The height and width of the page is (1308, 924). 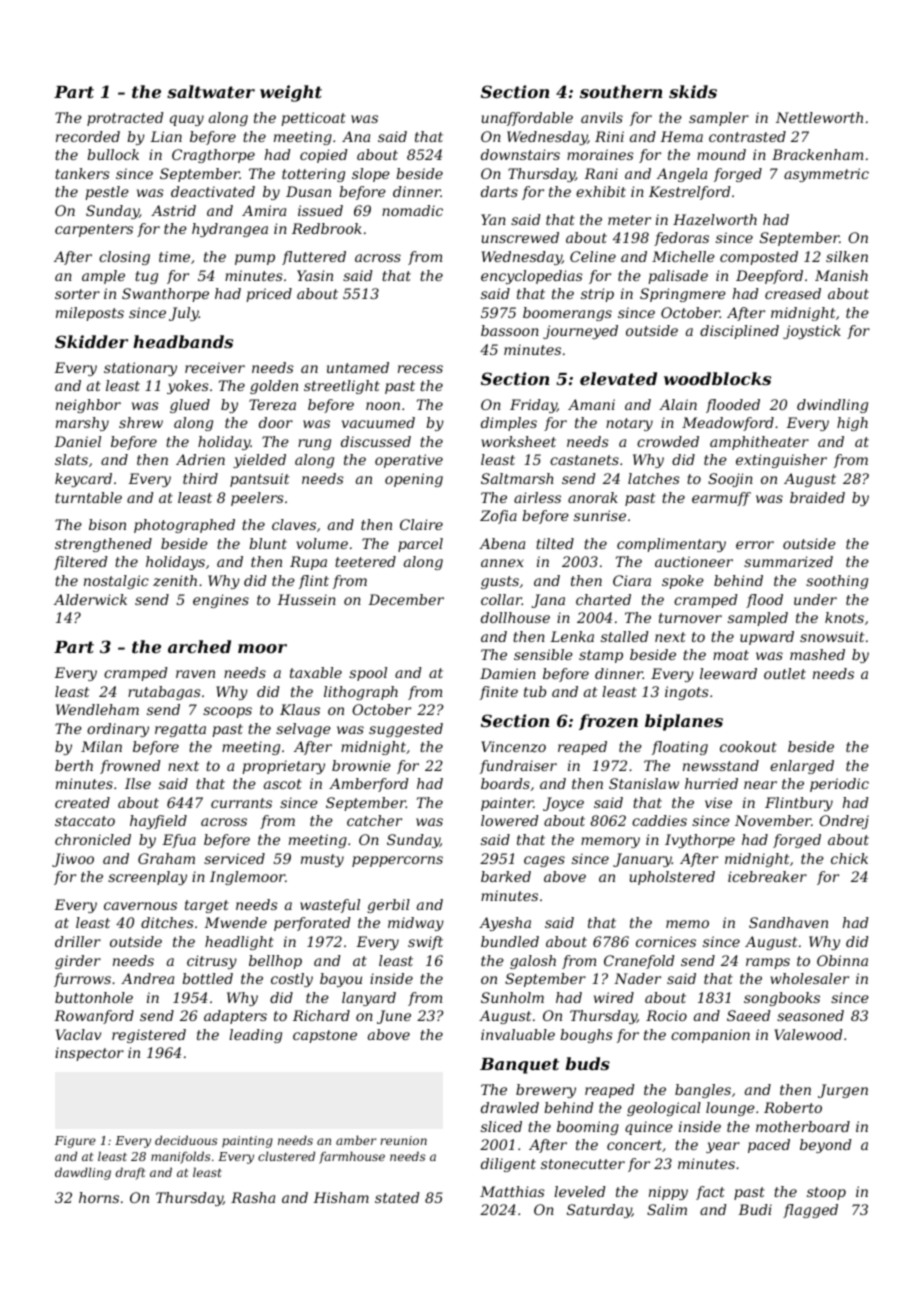 What do you see at coordinates (837, 582) in the page?
I see `soothing` at bounding box center [837, 582].
